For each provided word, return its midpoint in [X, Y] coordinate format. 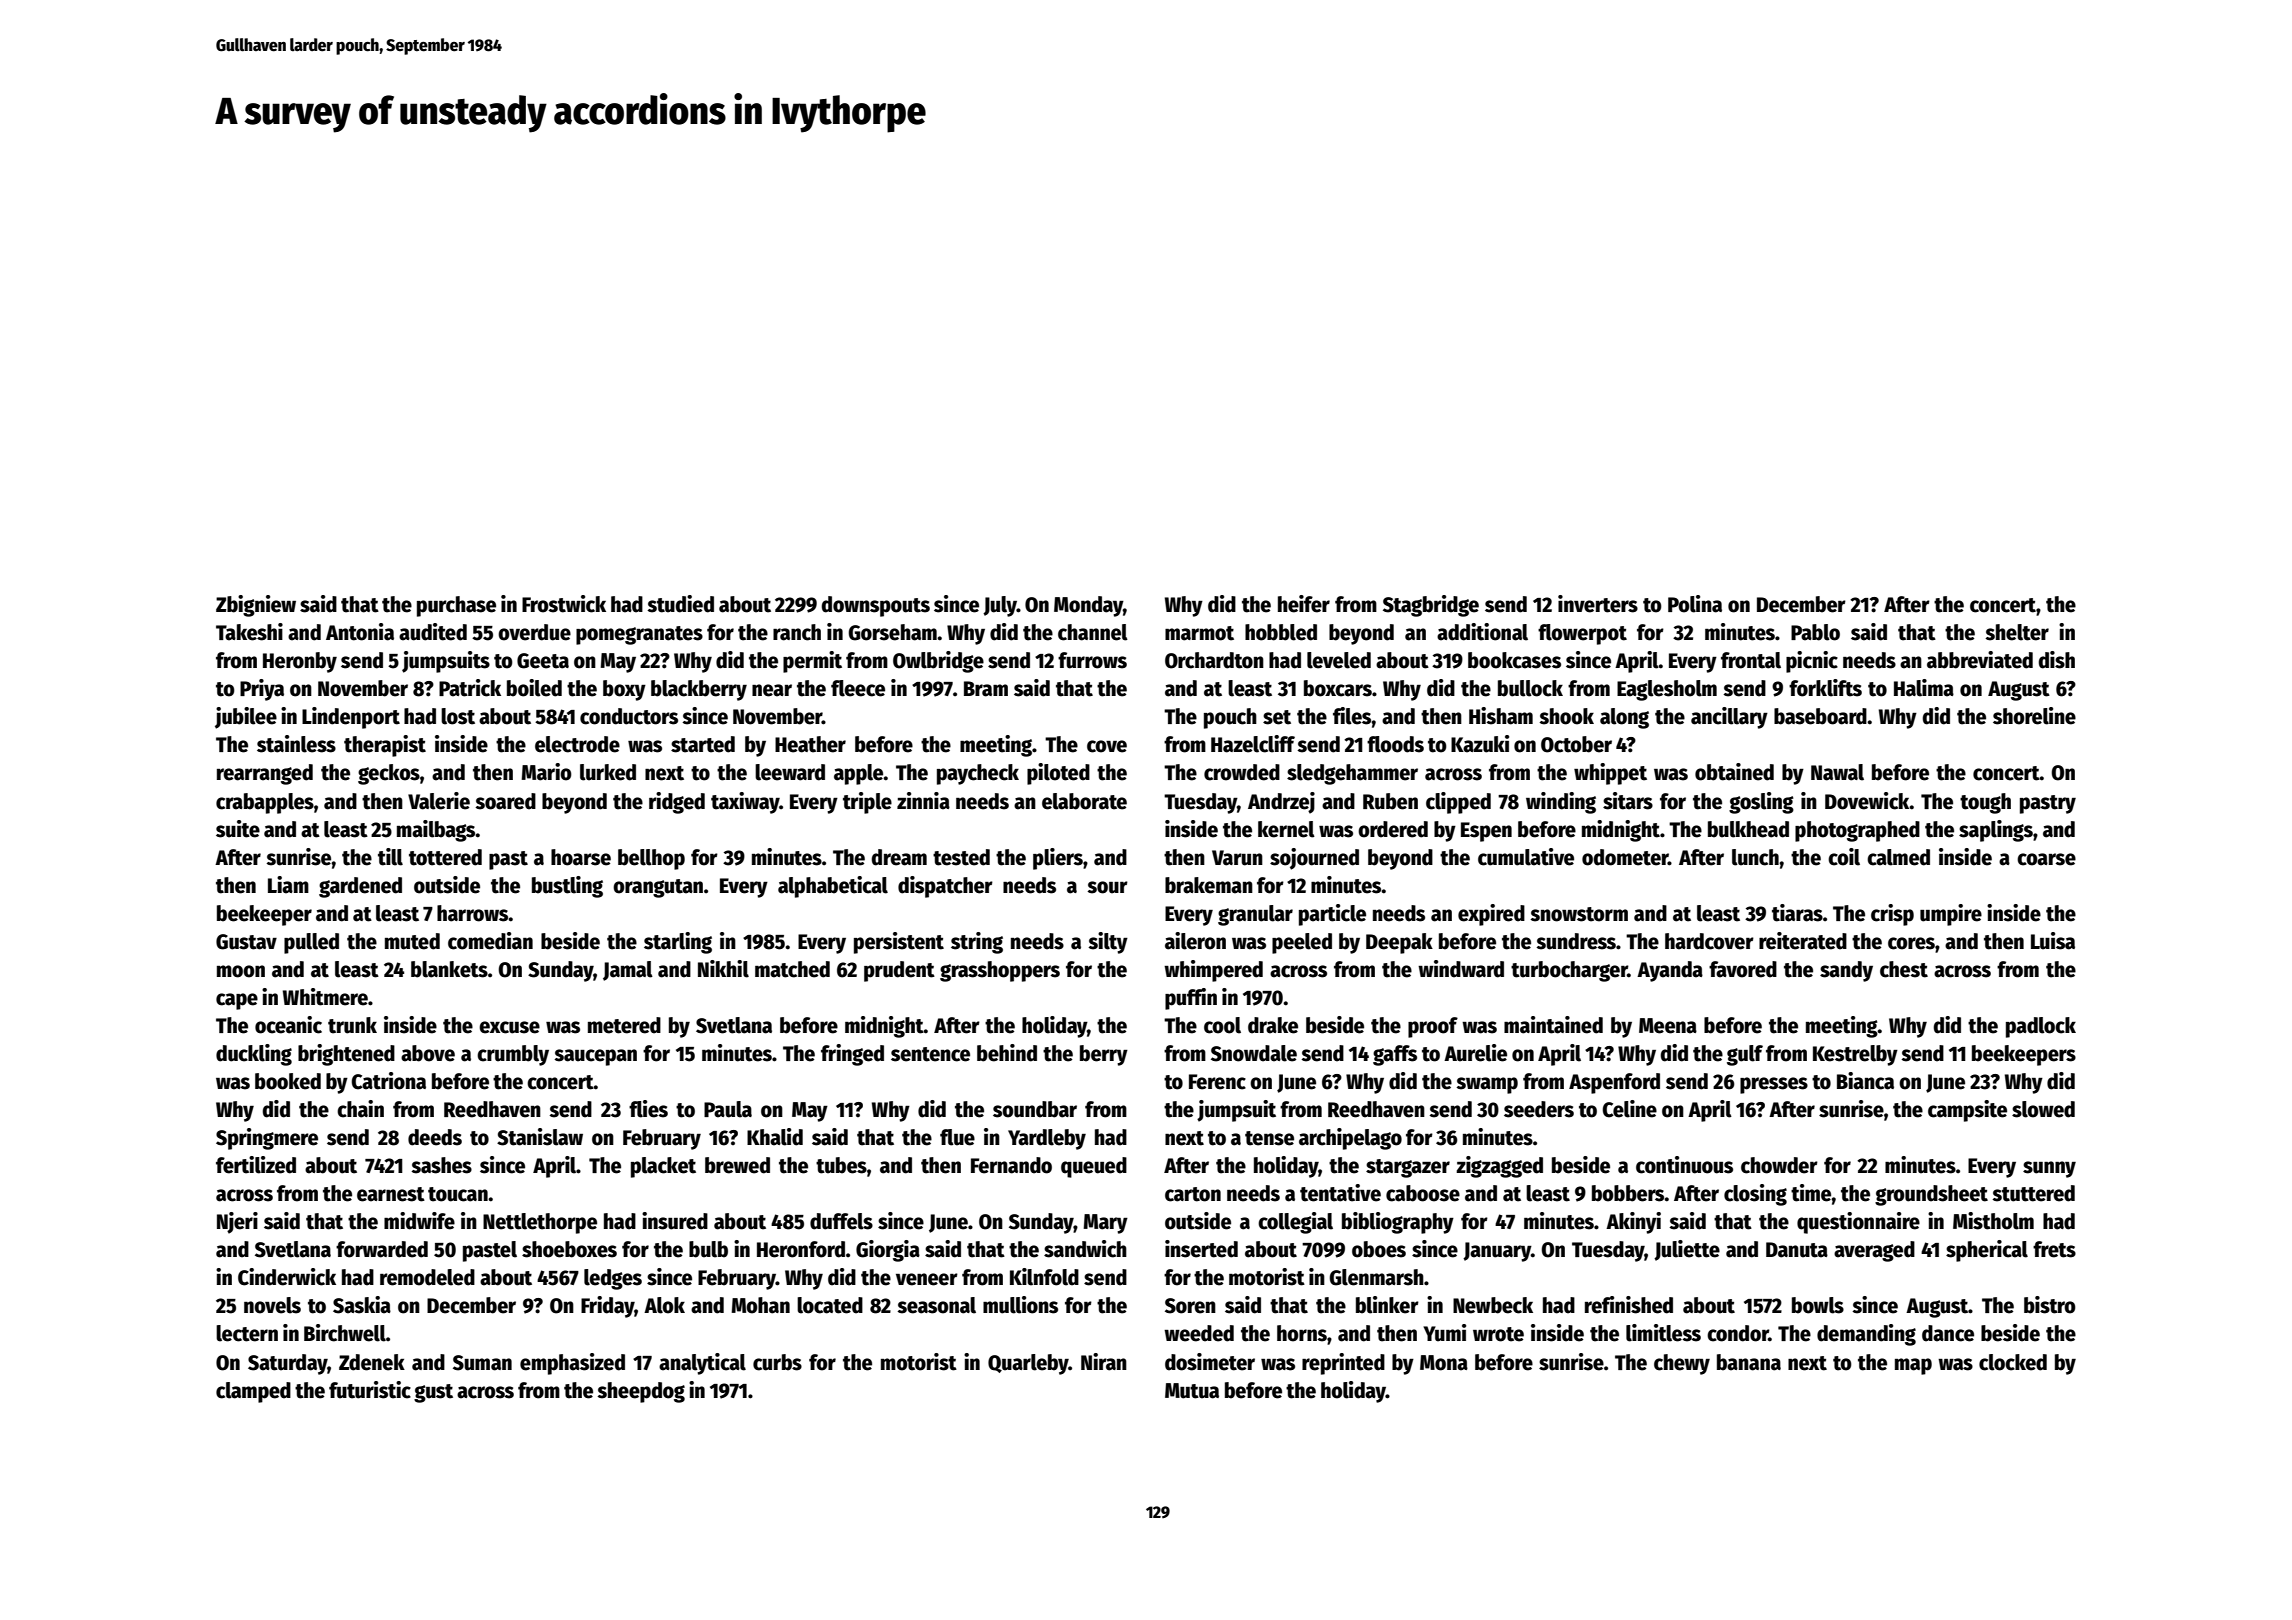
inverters [1598, 604]
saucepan [595, 1057]
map [1913, 1366]
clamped [253, 1392]
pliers [1058, 859]
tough [1985, 803]
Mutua [1192, 1391]
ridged [677, 803]
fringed [852, 1055]
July [1000, 606]
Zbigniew [256, 606]
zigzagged [1499, 1167]
